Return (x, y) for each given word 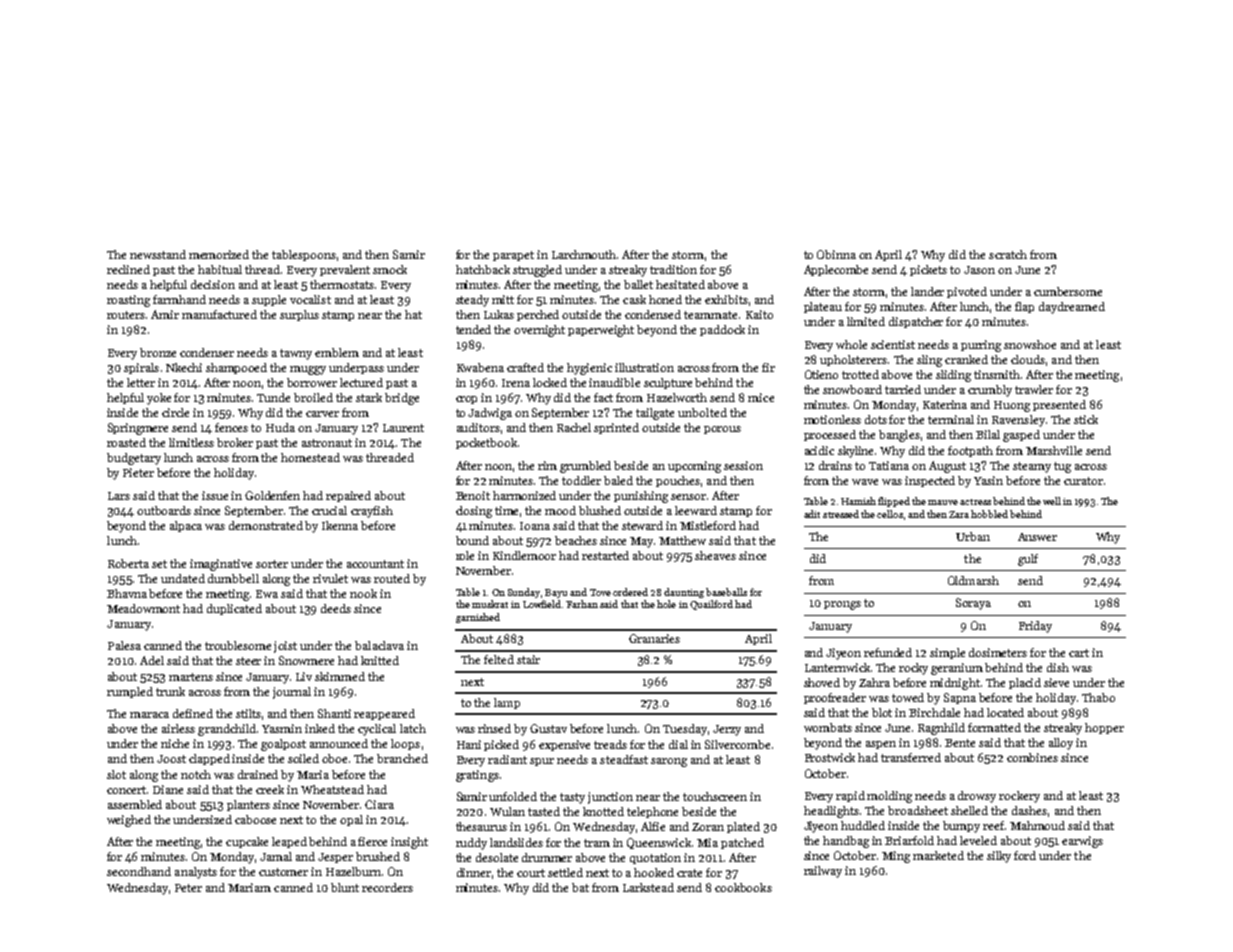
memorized (219, 254)
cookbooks (743, 887)
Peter (188, 888)
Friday (1035, 627)
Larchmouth (584, 254)
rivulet (330, 578)
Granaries (654, 638)
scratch (1008, 254)
